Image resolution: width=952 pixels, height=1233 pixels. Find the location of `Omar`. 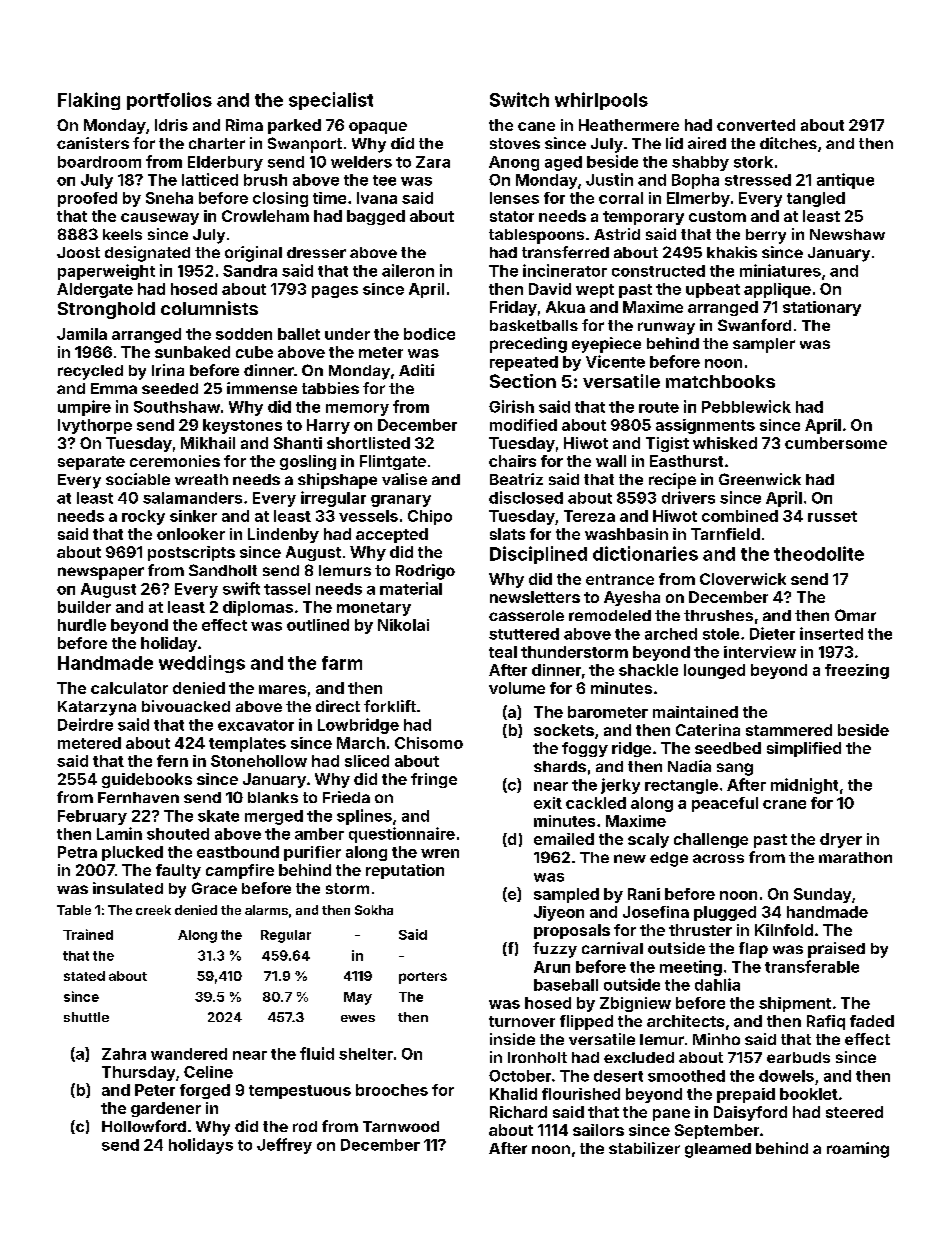

Omar is located at coordinates (855, 615).
